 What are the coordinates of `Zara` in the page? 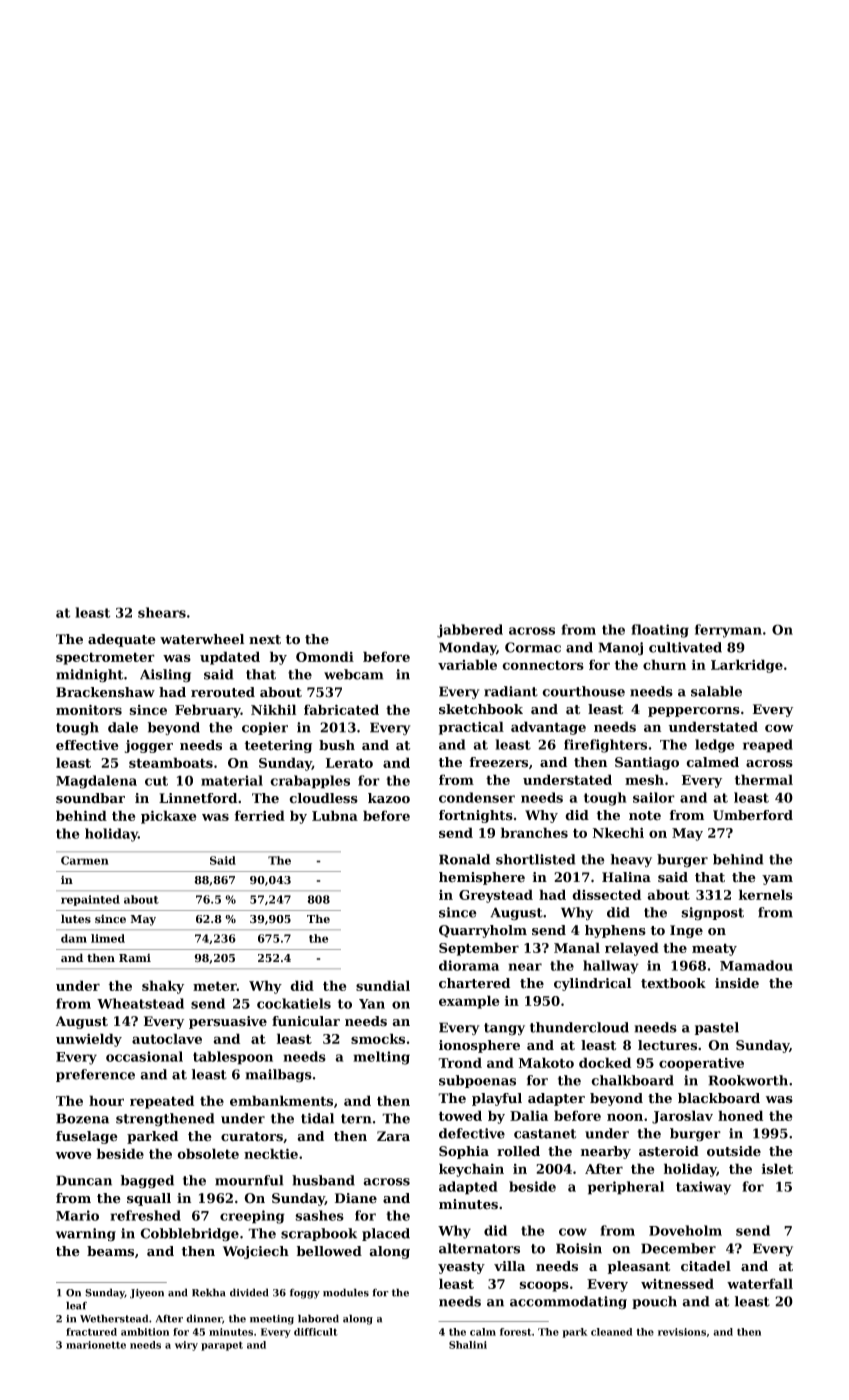 It's located at (393, 1136).
